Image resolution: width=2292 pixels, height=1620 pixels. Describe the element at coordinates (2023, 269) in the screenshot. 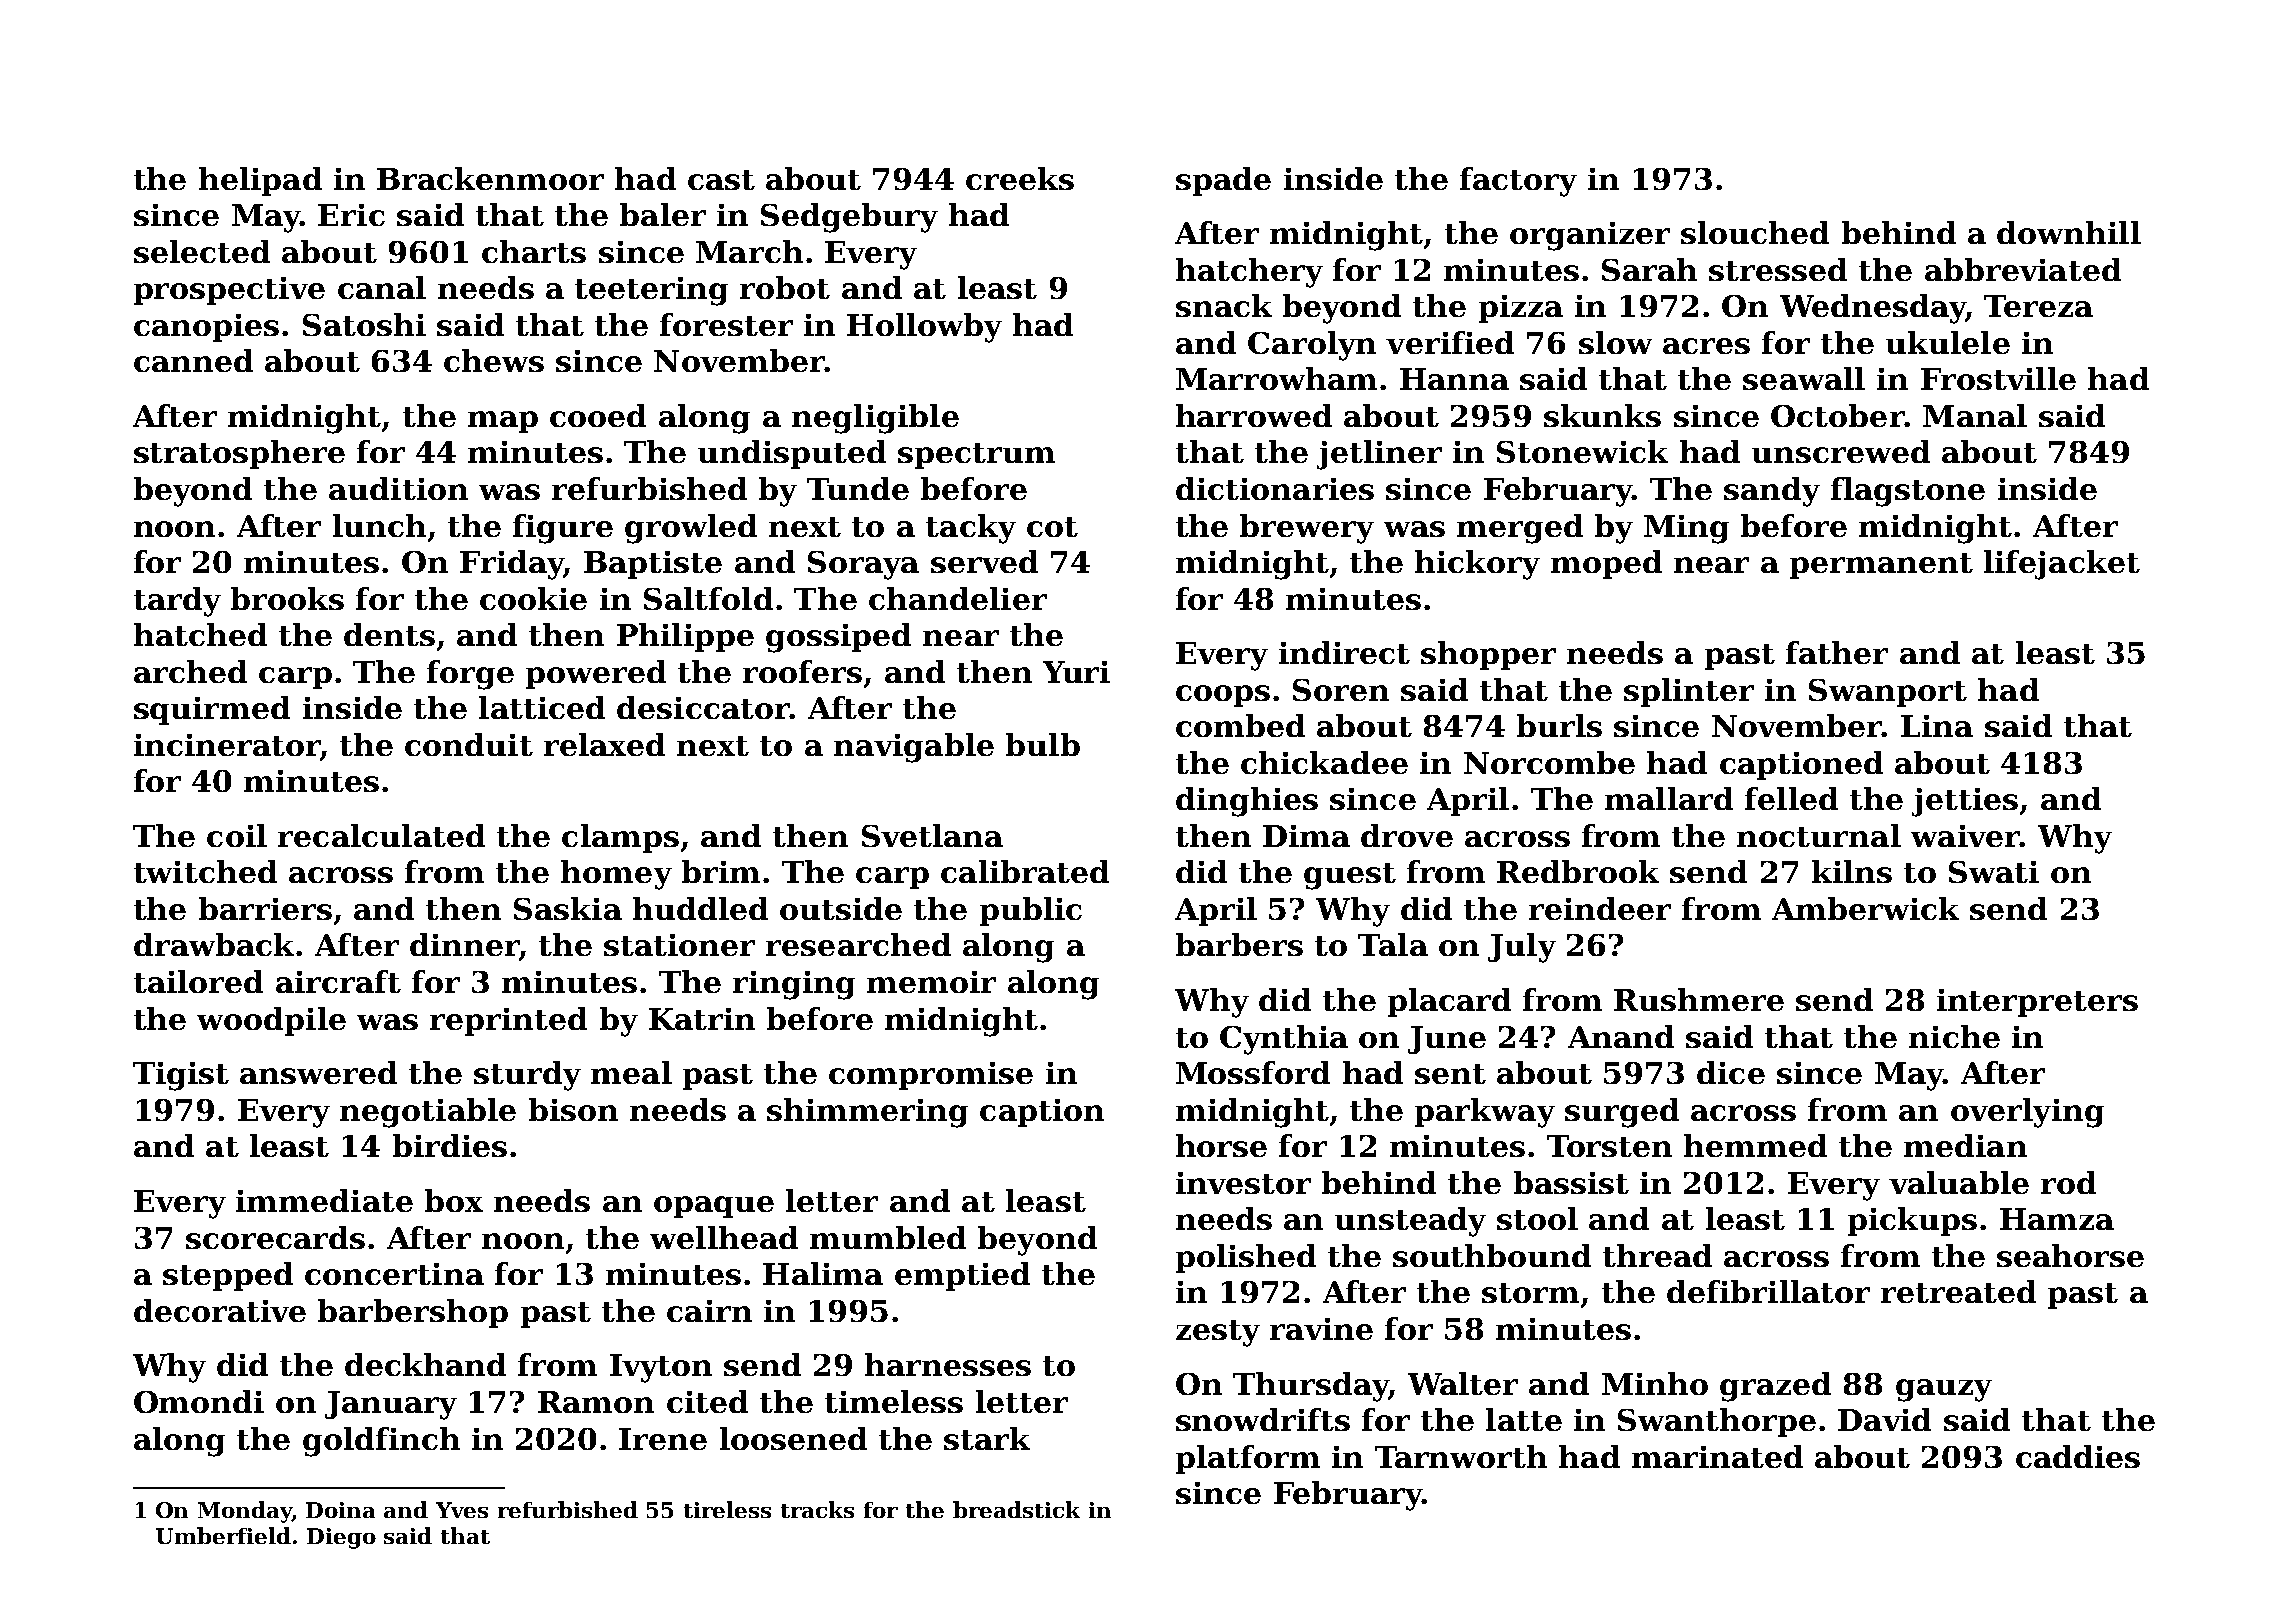

I see `abbreviated` at that location.
